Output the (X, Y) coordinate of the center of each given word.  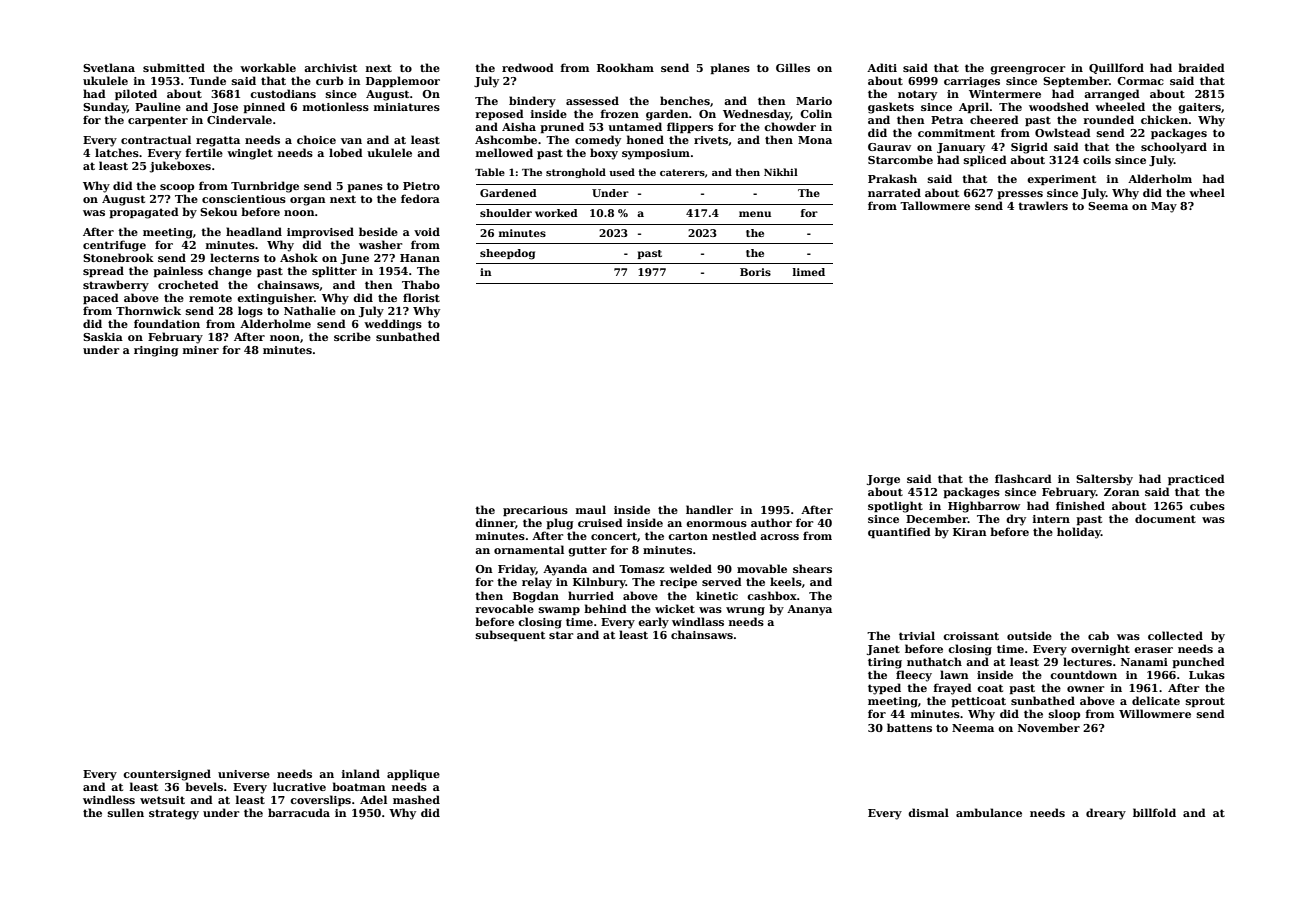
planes (730, 68)
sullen (126, 812)
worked (556, 213)
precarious (535, 511)
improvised (320, 232)
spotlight (895, 507)
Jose (225, 108)
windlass (698, 621)
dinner (495, 522)
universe (244, 774)
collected (1175, 635)
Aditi (882, 67)
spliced (985, 160)
